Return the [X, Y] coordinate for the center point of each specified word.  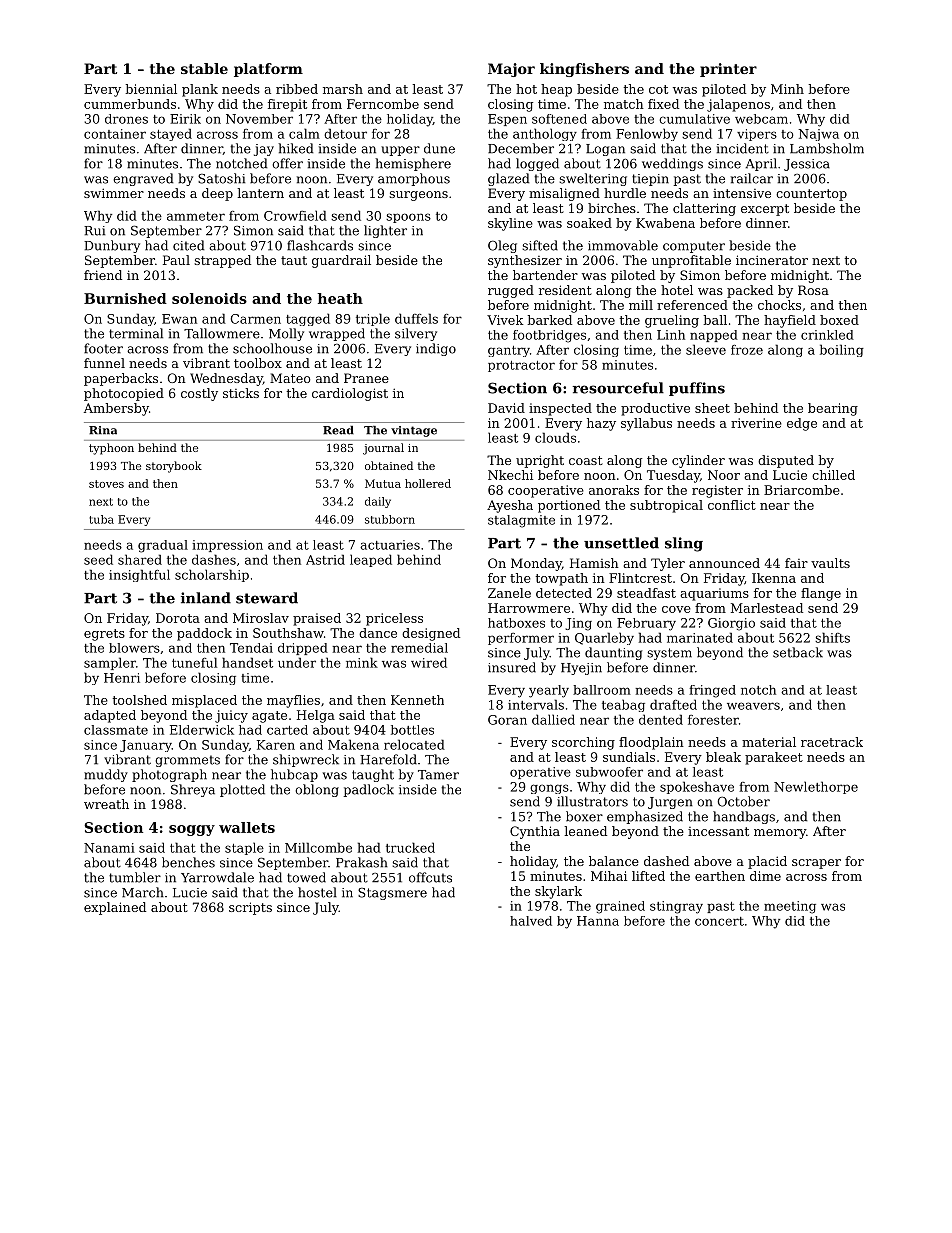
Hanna [598, 921]
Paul [176, 260]
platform [268, 70]
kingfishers [584, 70]
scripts [250, 908]
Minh [787, 89]
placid [767, 862]
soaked [589, 223]
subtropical [666, 506]
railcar [752, 178]
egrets [104, 635]
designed [431, 634]
